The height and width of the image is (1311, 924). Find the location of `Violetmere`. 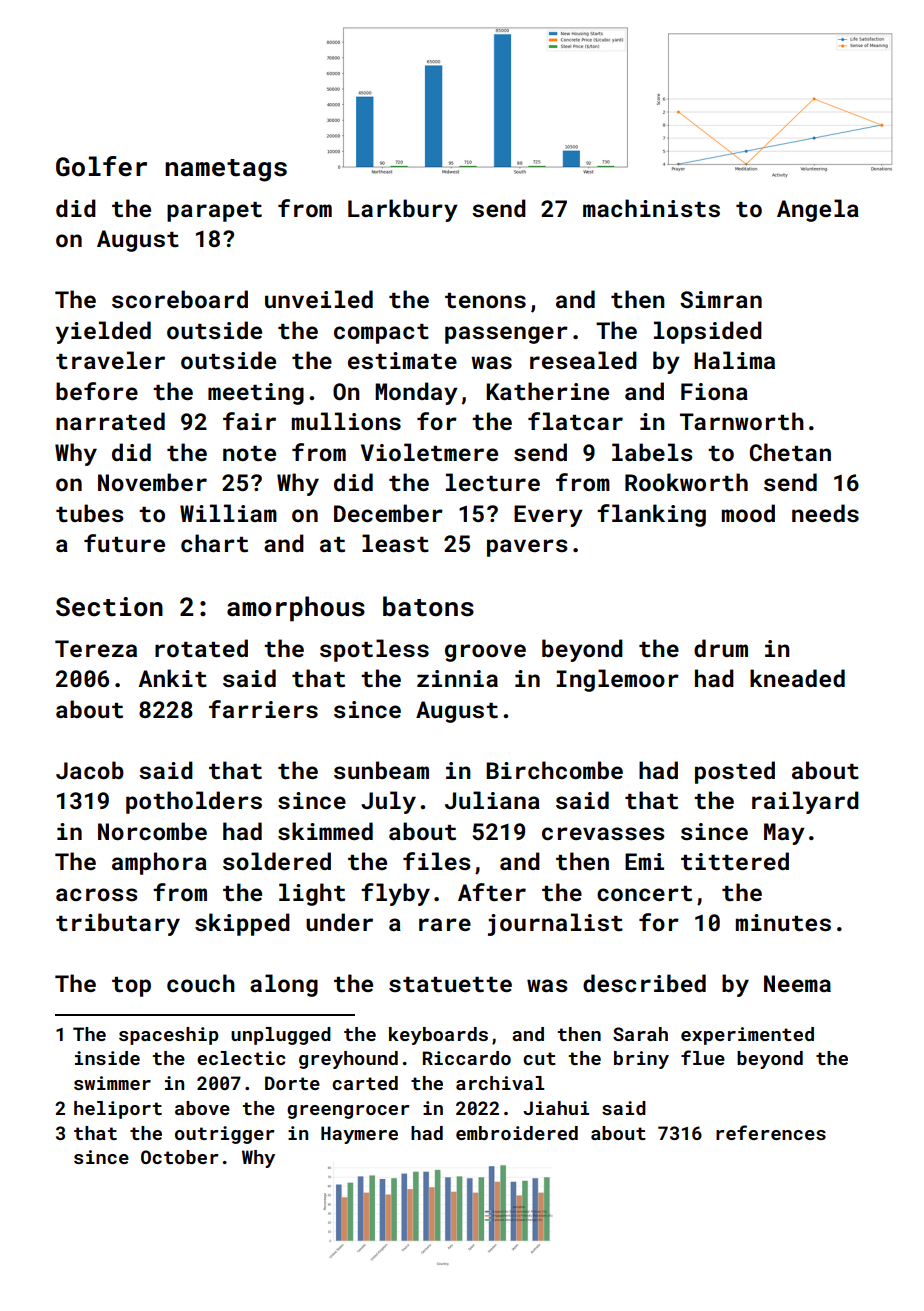

Violetmere is located at coordinates (429, 452).
